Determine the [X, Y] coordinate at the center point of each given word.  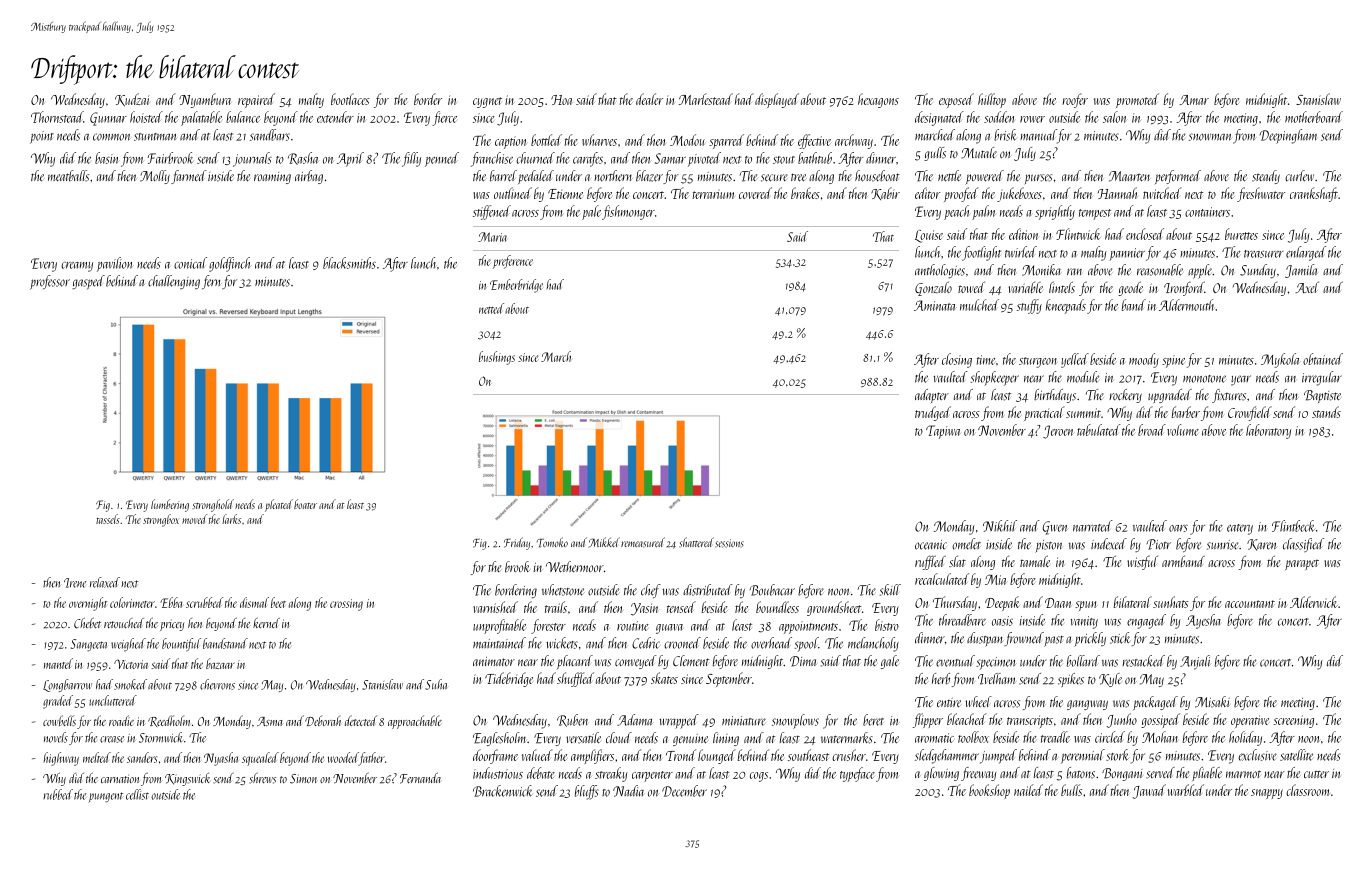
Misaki [1212, 702]
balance [243, 117]
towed [971, 287]
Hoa [561, 100]
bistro [887, 625]
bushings [497, 358]
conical [190, 263]
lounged [717, 756]
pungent [106, 797]
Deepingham [1288, 136]
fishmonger [628, 212]
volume [1183, 430]
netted [491, 308]
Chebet [87, 623]
